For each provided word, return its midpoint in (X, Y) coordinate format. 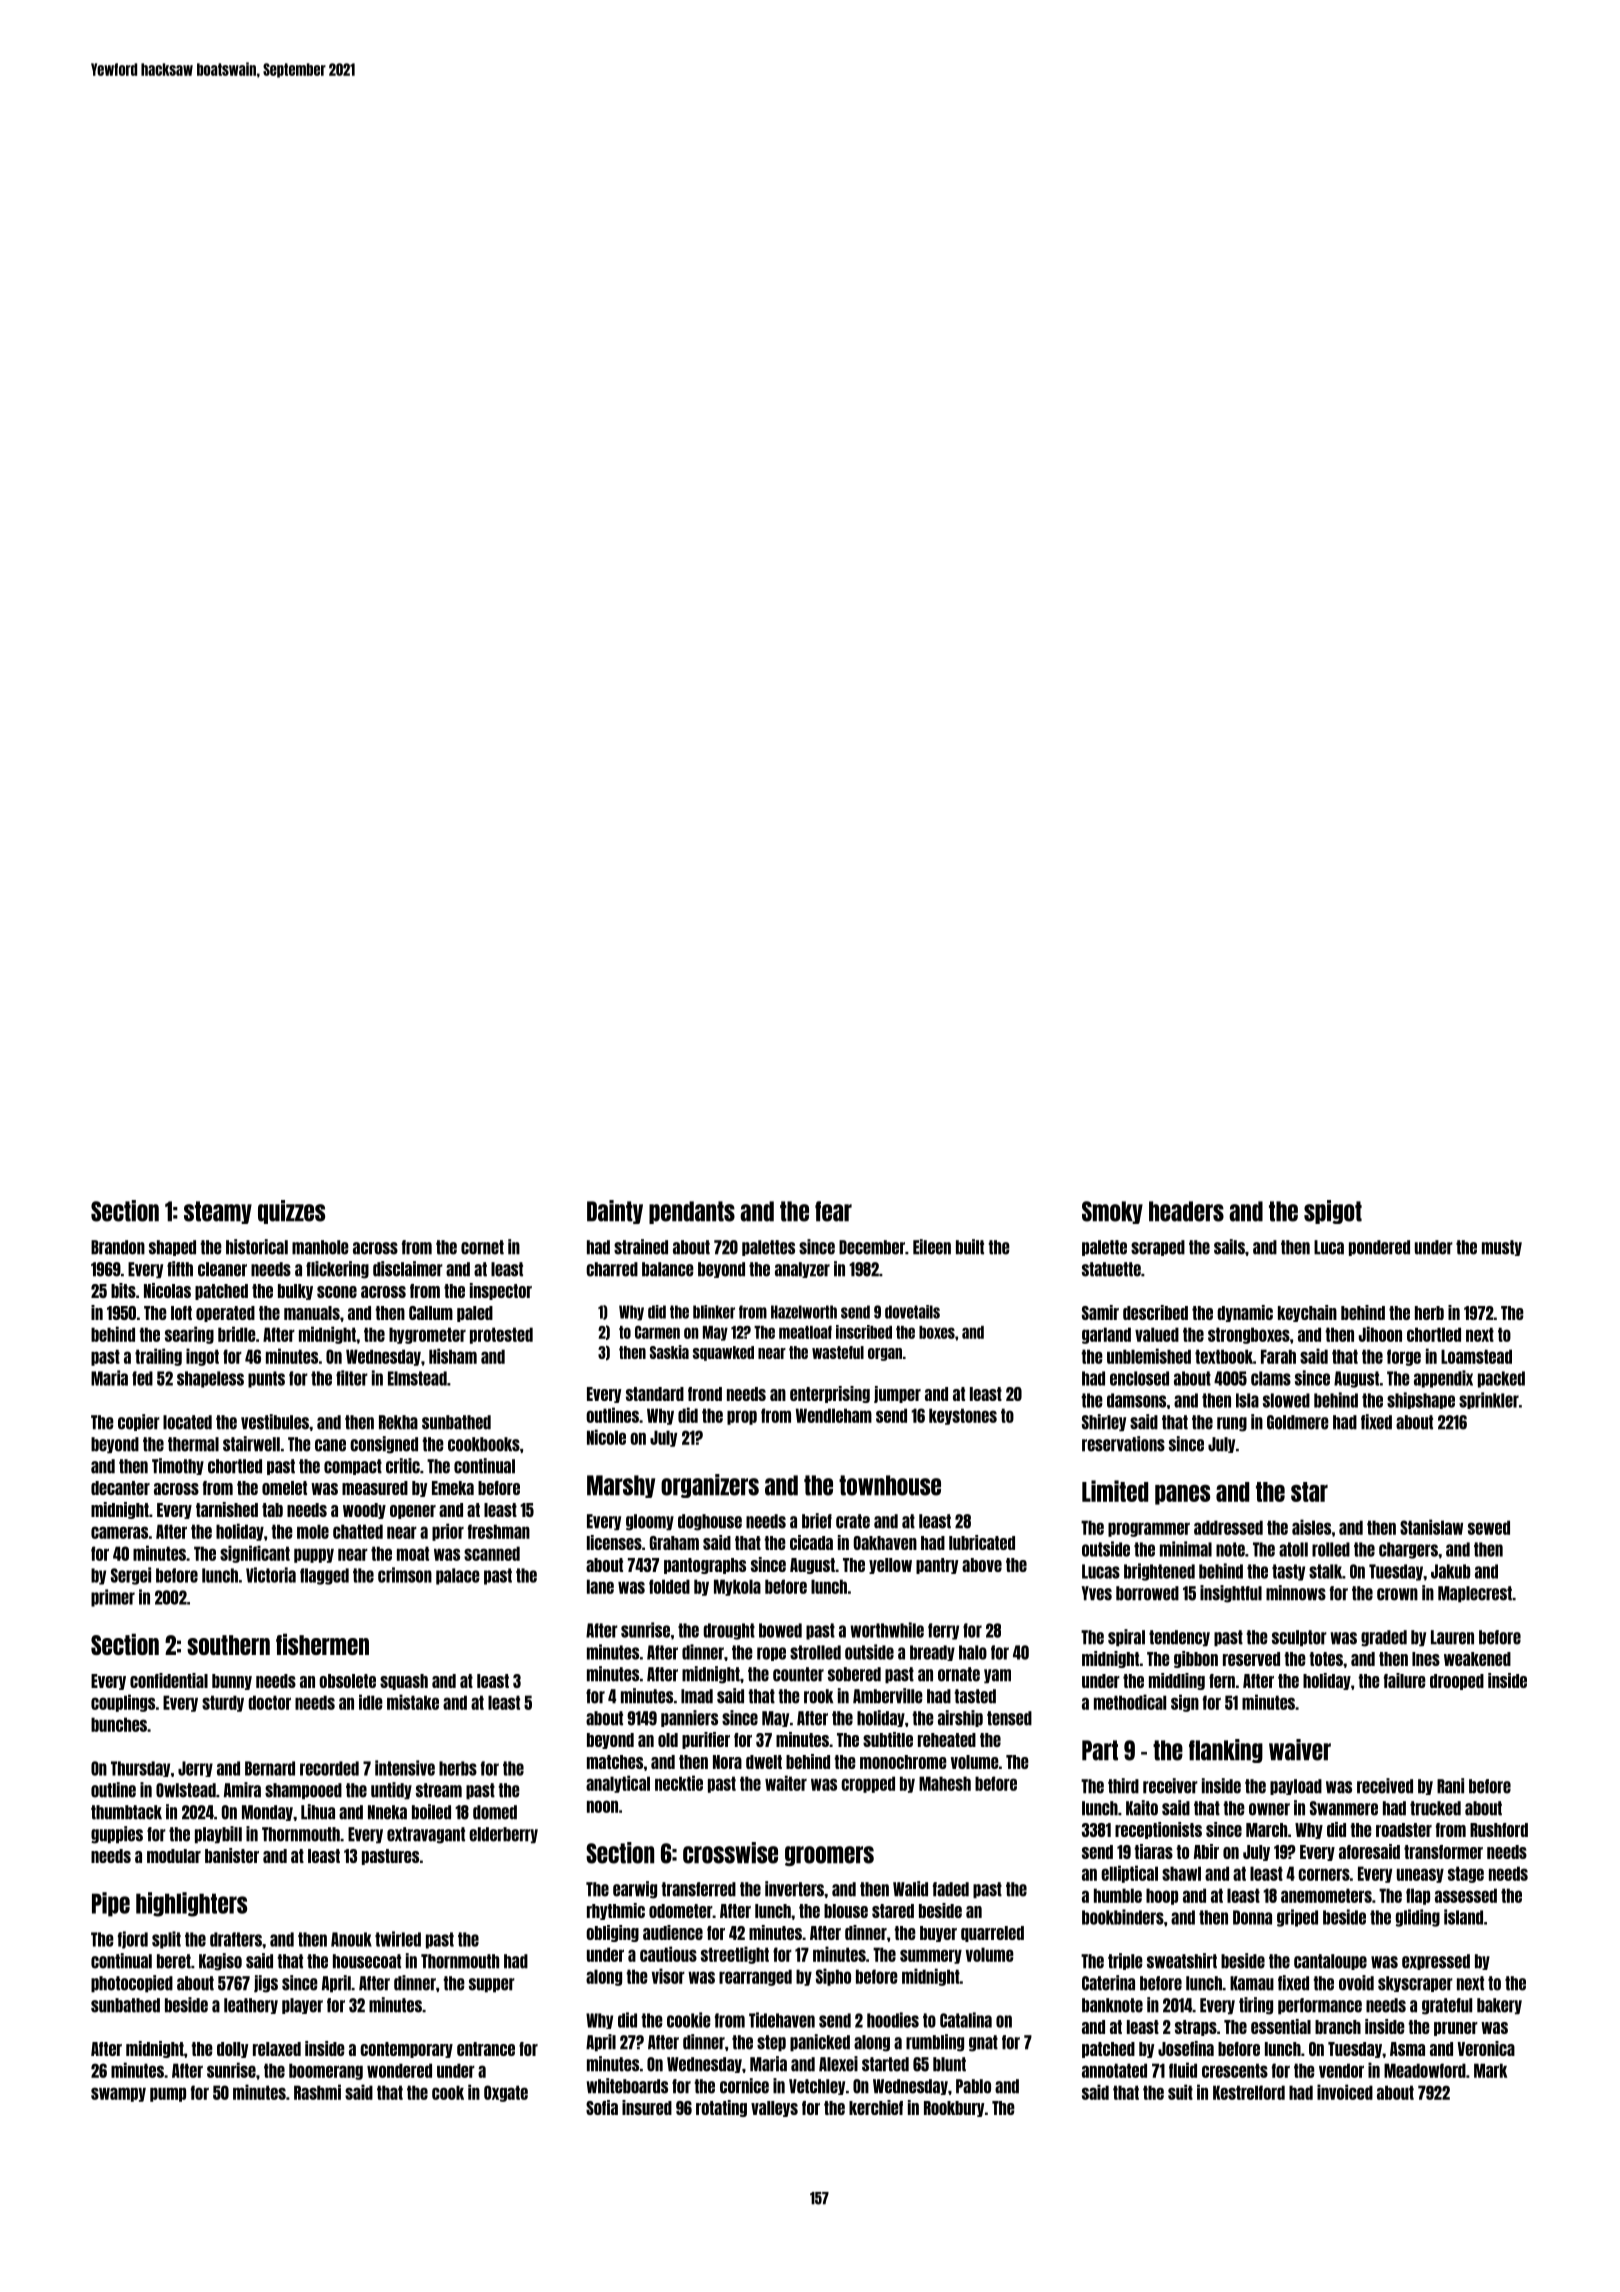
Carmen (657, 1332)
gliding (1418, 1918)
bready (932, 1653)
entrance (486, 2049)
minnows (1296, 1593)
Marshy (621, 1486)
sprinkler (1489, 1400)
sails (1229, 1247)
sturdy (223, 1703)
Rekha (398, 1422)
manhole (320, 1247)
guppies (117, 1835)
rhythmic (616, 1911)
